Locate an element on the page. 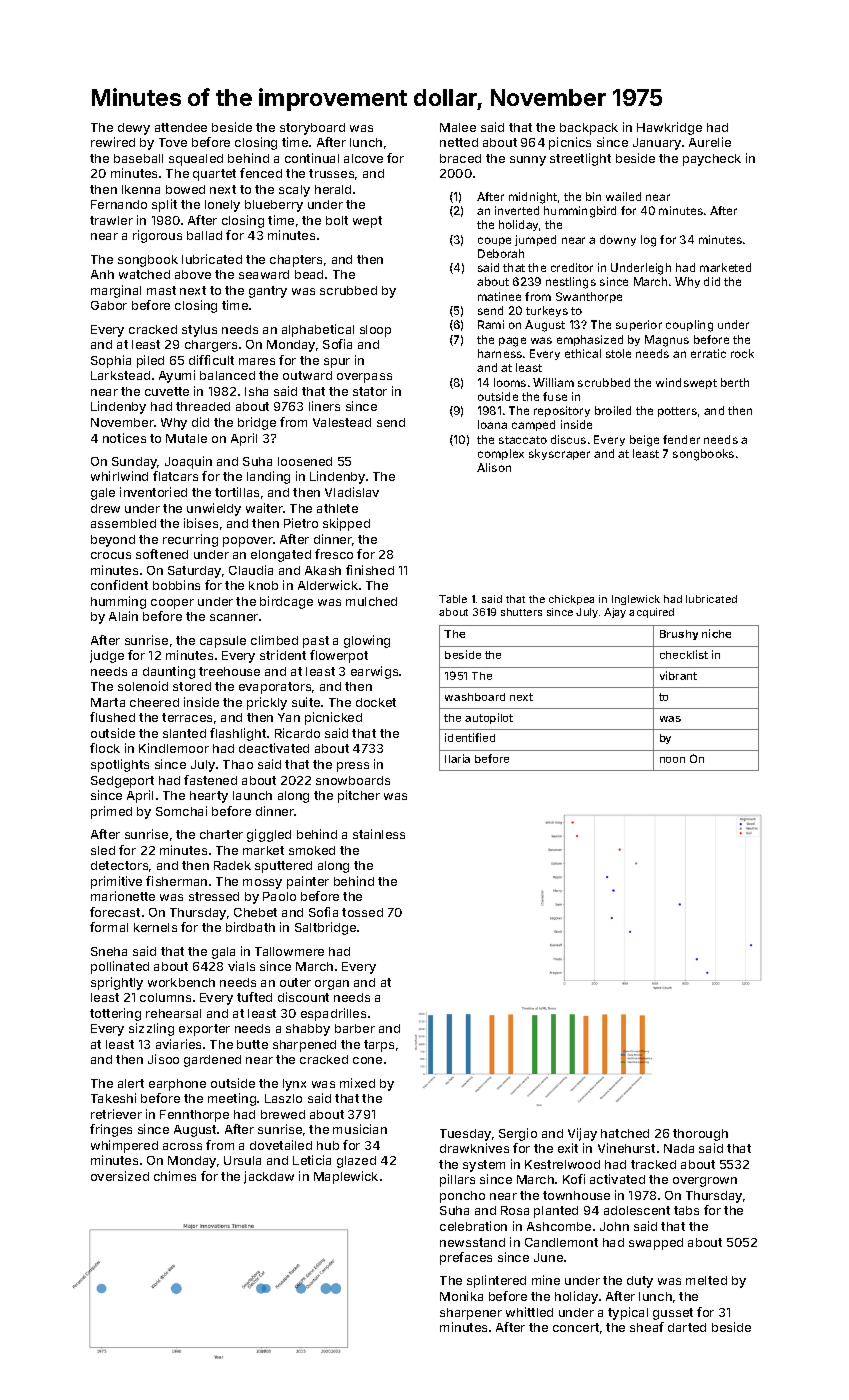 This image has height=1400, width=849. jackdaw is located at coordinates (269, 1177).
